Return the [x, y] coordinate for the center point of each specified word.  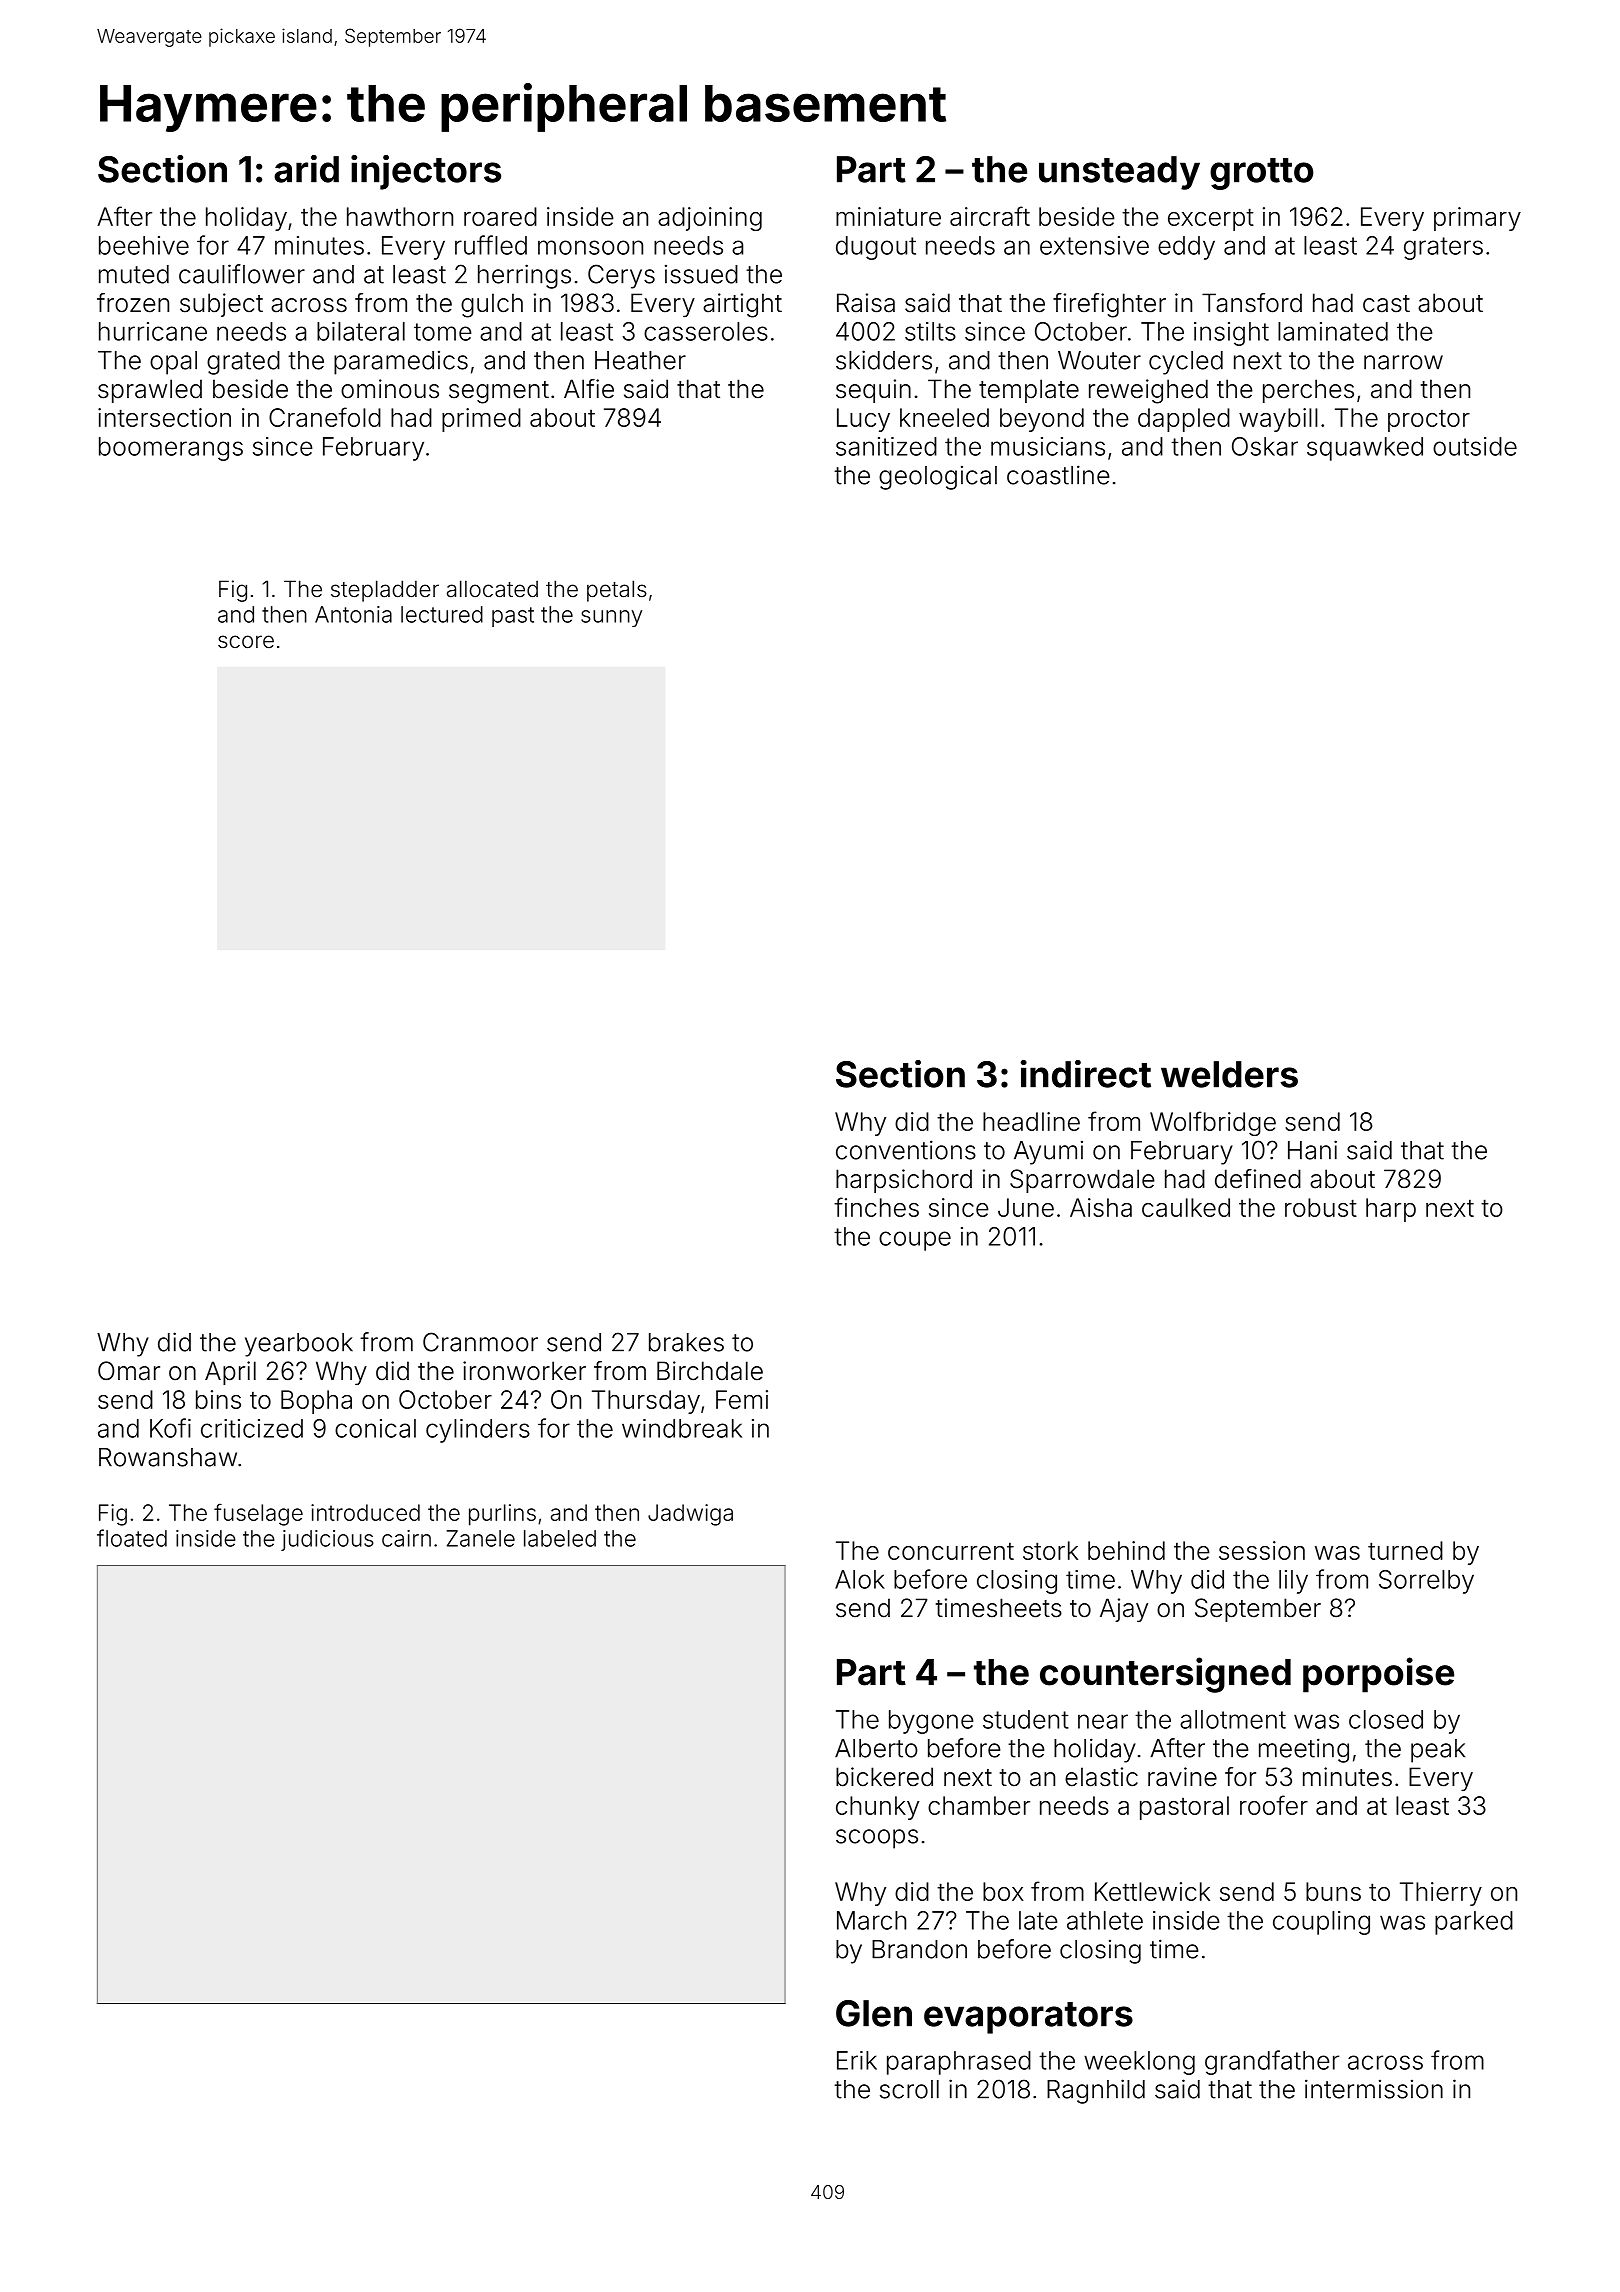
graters [1443, 248]
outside [1475, 446]
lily [1293, 1582]
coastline [1058, 475]
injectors [426, 172]
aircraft [990, 216]
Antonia [353, 614]
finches [876, 1207]
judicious [327, 1540]
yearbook [299, 1345]
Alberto [876, 1748]
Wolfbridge [1213, 1123]
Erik [857, 2060]
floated [132, 1538]
